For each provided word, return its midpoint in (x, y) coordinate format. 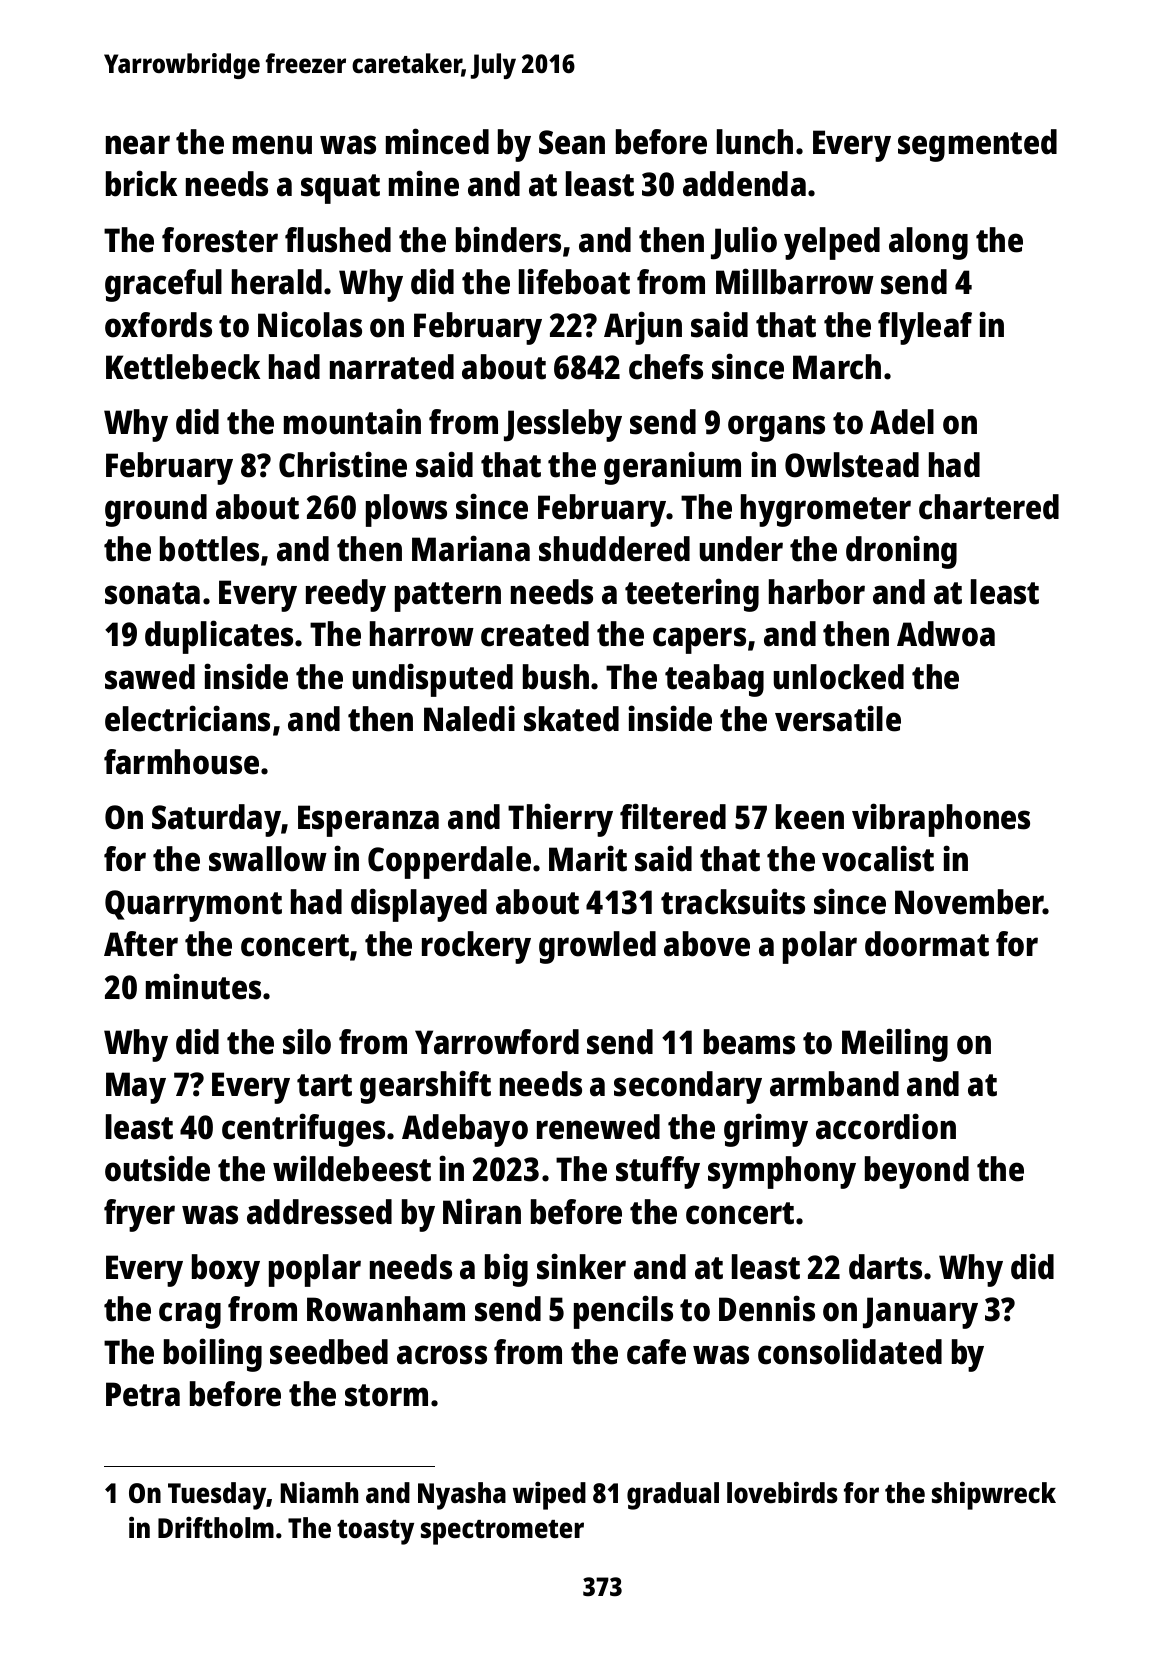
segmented (977, 145)
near (138, 145)
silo (307, 1041)
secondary (688, 1087)
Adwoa (946, 634)
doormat (927, 944)
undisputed (433, 680)
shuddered (614, 549)
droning (901, 552)
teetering (692, 595)
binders (508, 239)
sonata (152, 593)
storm (386, 1395)
